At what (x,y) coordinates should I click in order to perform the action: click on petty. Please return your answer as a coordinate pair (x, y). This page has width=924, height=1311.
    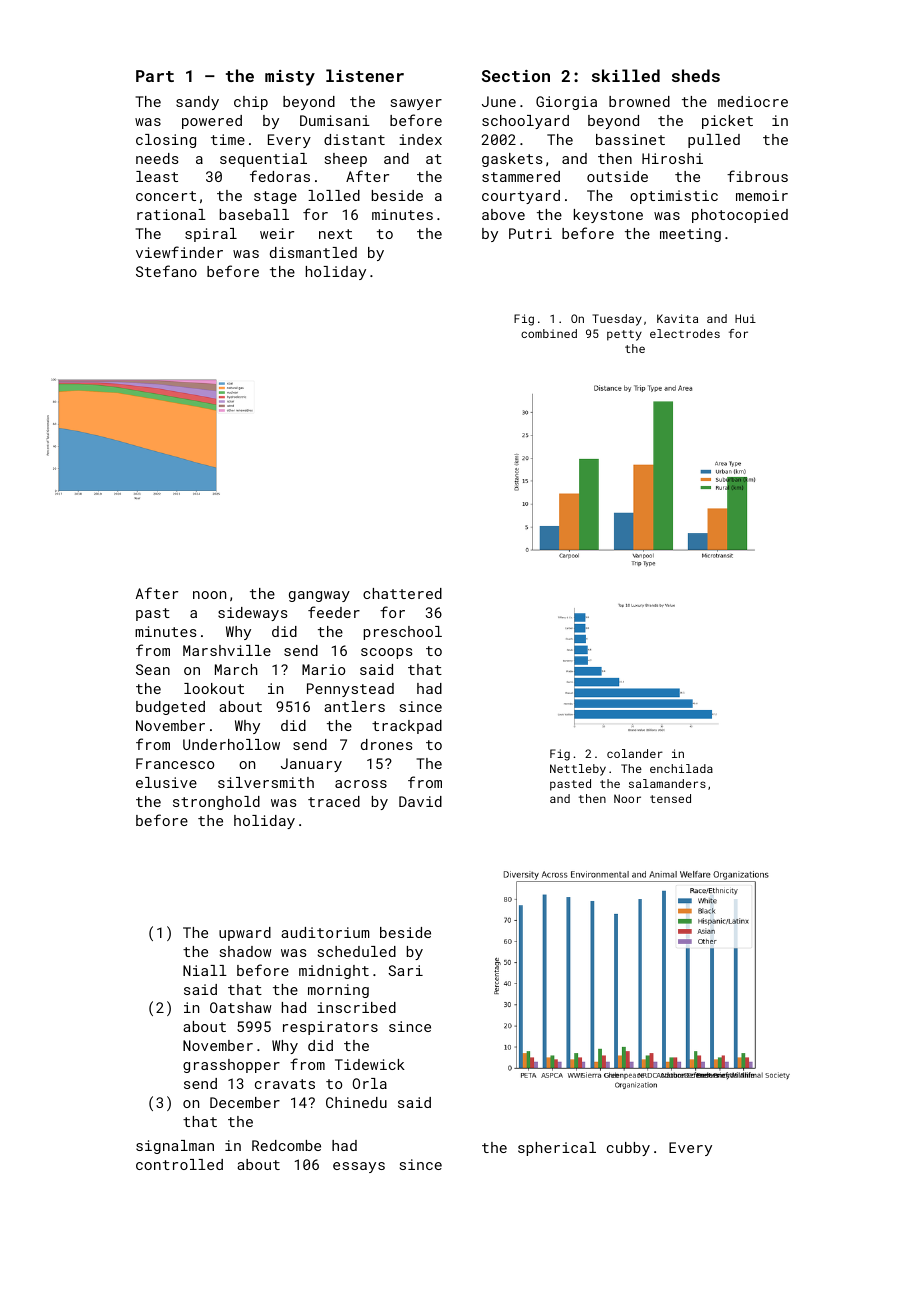
    Looking at the image, I should click on (624, 335).
